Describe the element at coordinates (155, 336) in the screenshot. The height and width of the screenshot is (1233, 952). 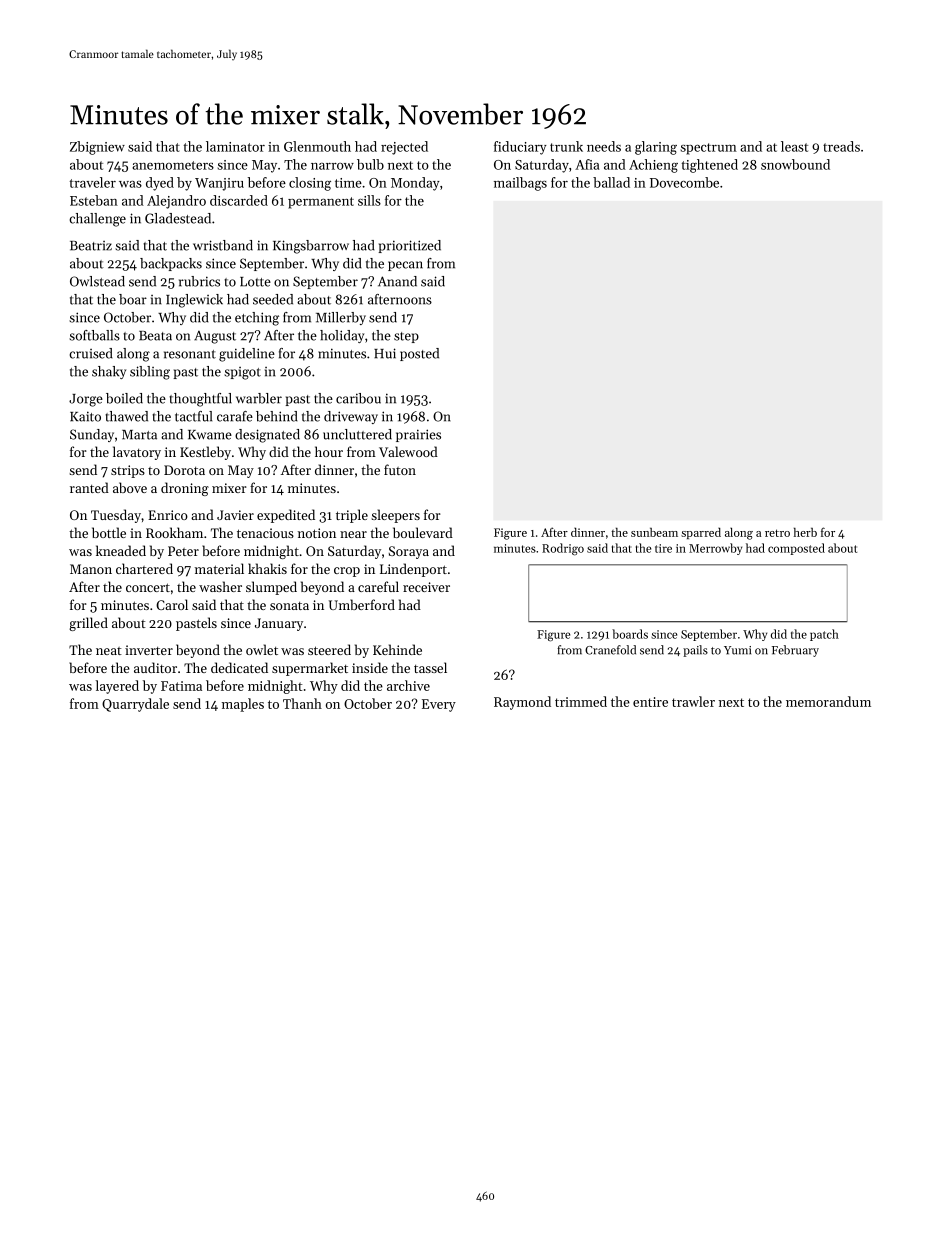
I see `Beata` at that location.
